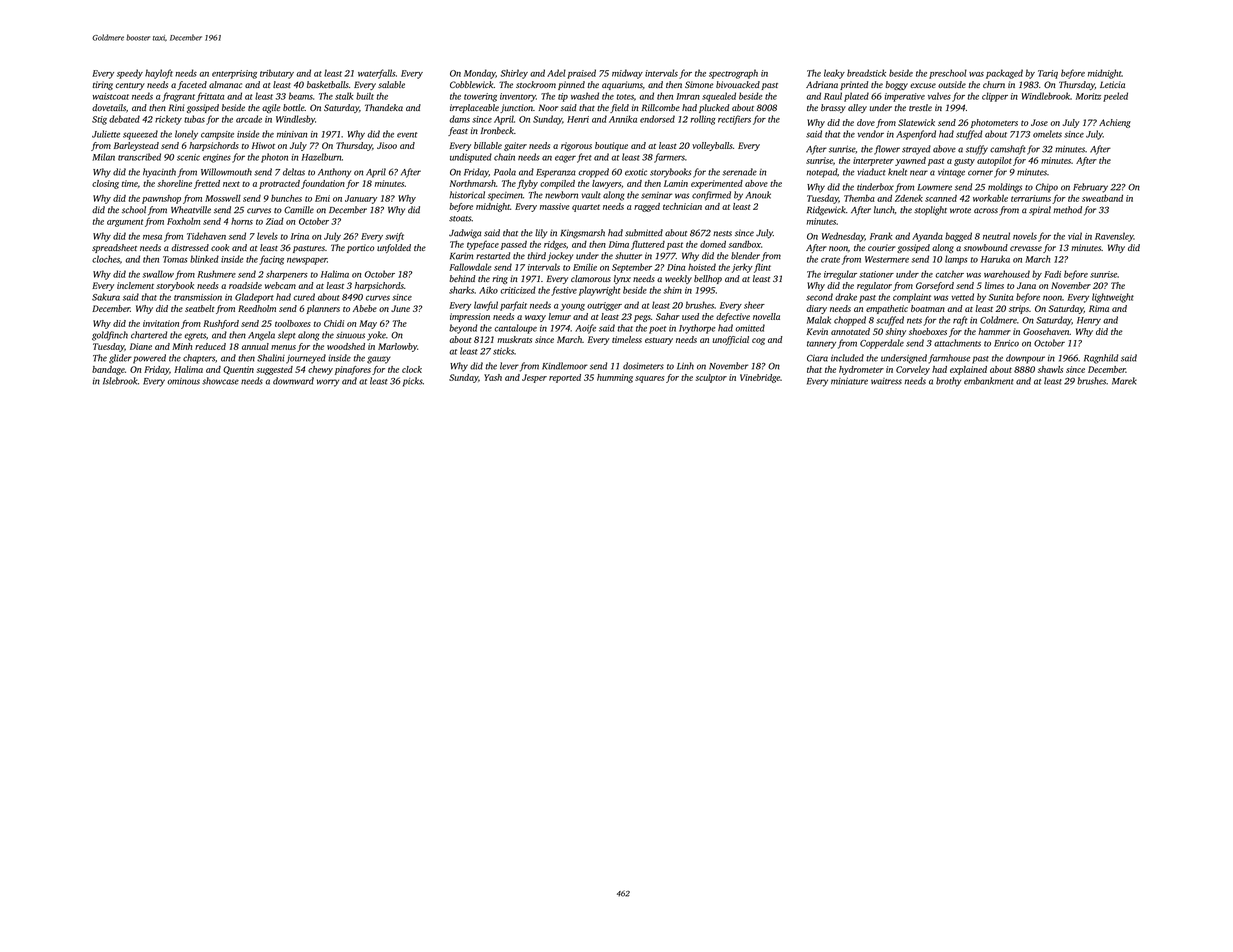 The width and height of the page is (1233, 952). I want to click on worry, so click(328, 383).
